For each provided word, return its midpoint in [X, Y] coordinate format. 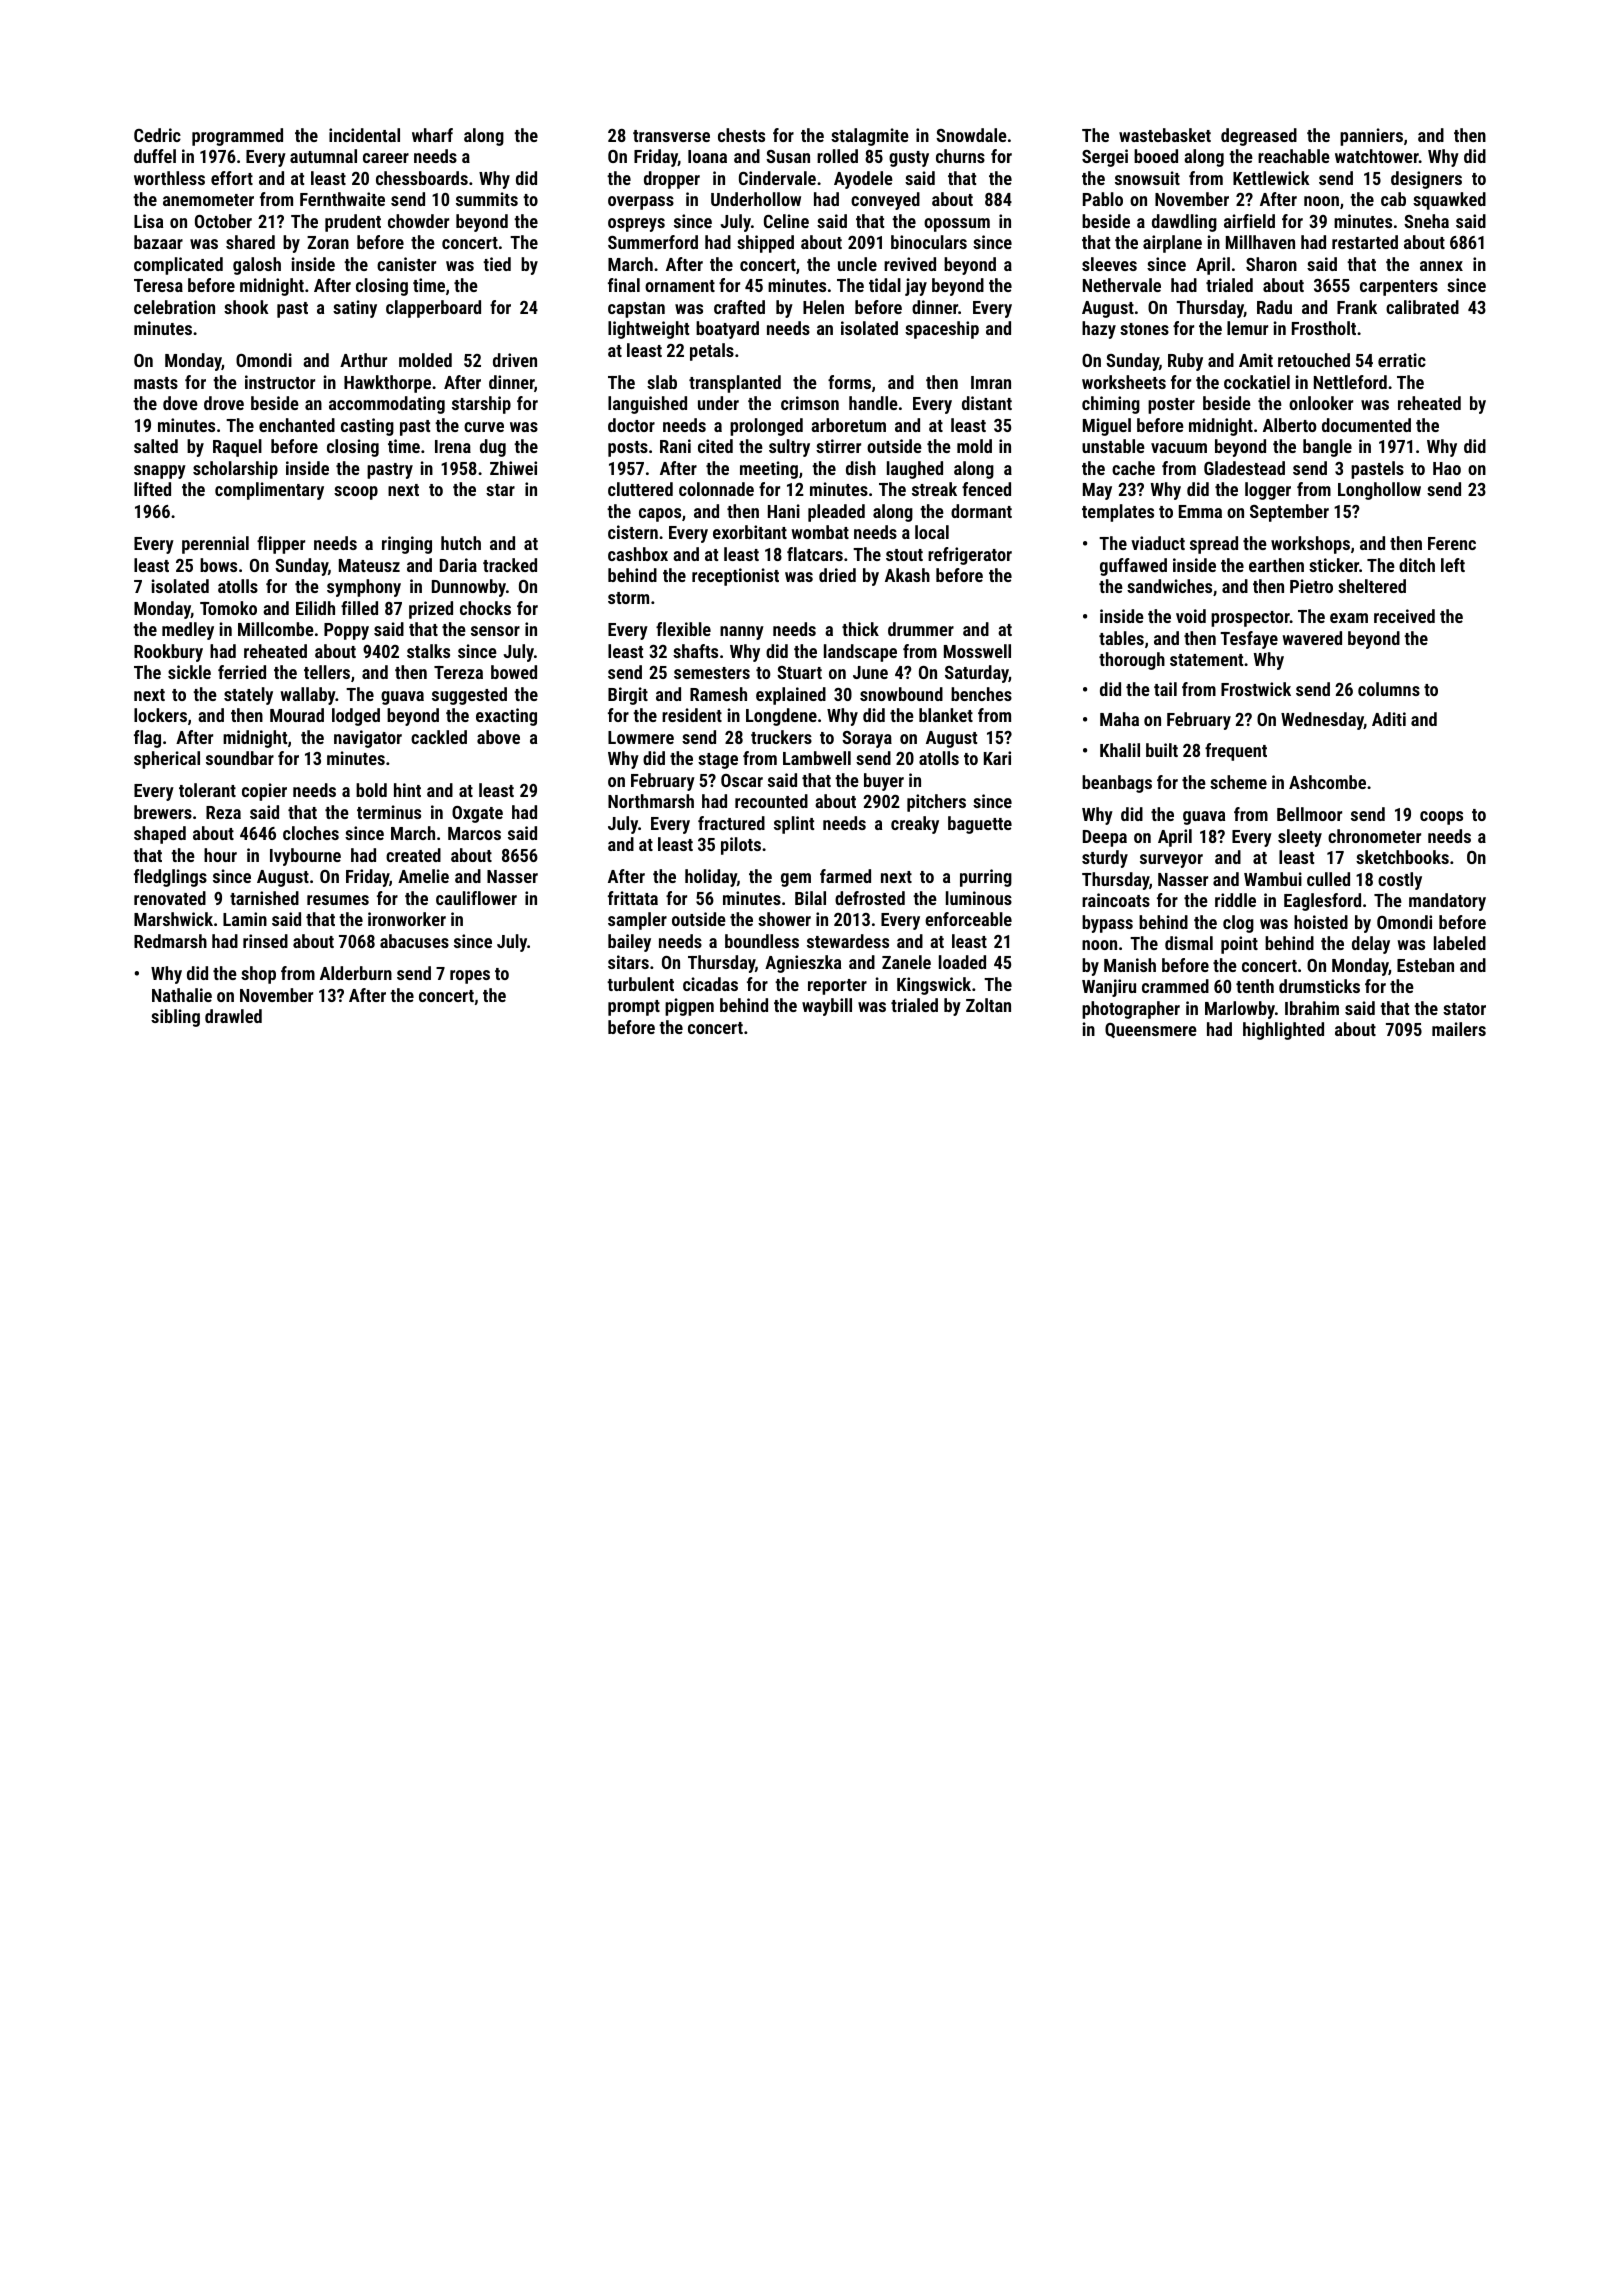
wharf [432, 135]
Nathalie [182, 995]
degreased [1259, 137]
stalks [428, 651]
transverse [671, 136]
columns [1389, 689]
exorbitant [750, 532]
